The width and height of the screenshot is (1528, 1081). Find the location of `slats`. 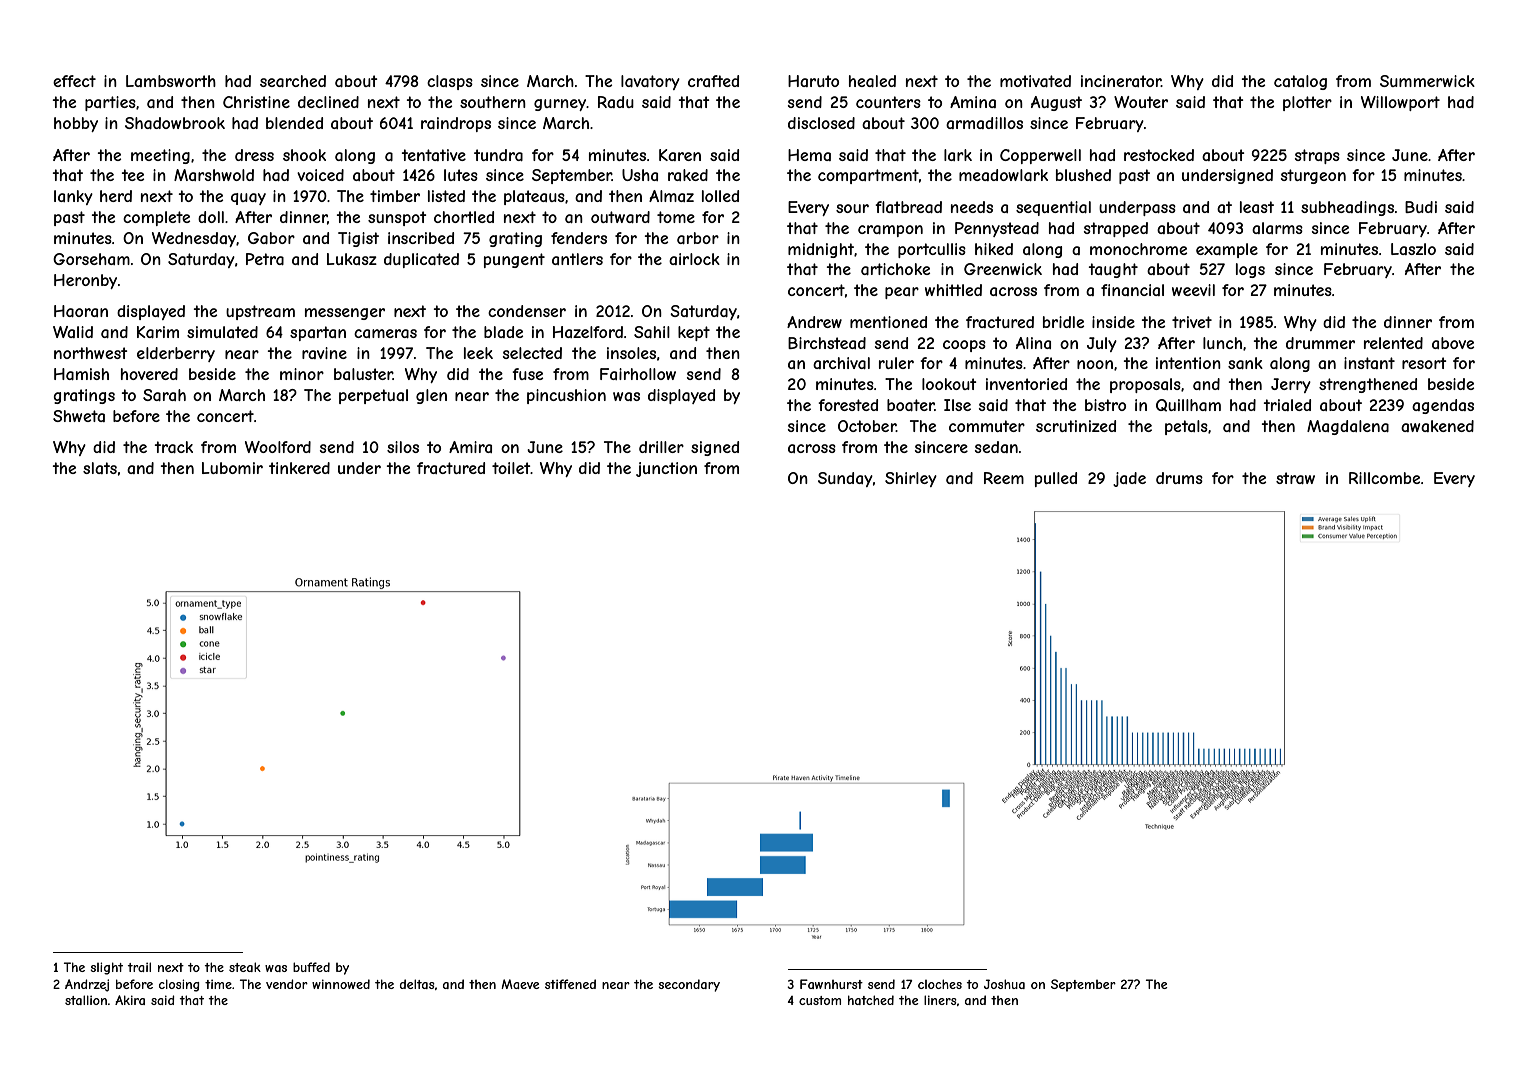

slats is located at coordinates (100, 468).
